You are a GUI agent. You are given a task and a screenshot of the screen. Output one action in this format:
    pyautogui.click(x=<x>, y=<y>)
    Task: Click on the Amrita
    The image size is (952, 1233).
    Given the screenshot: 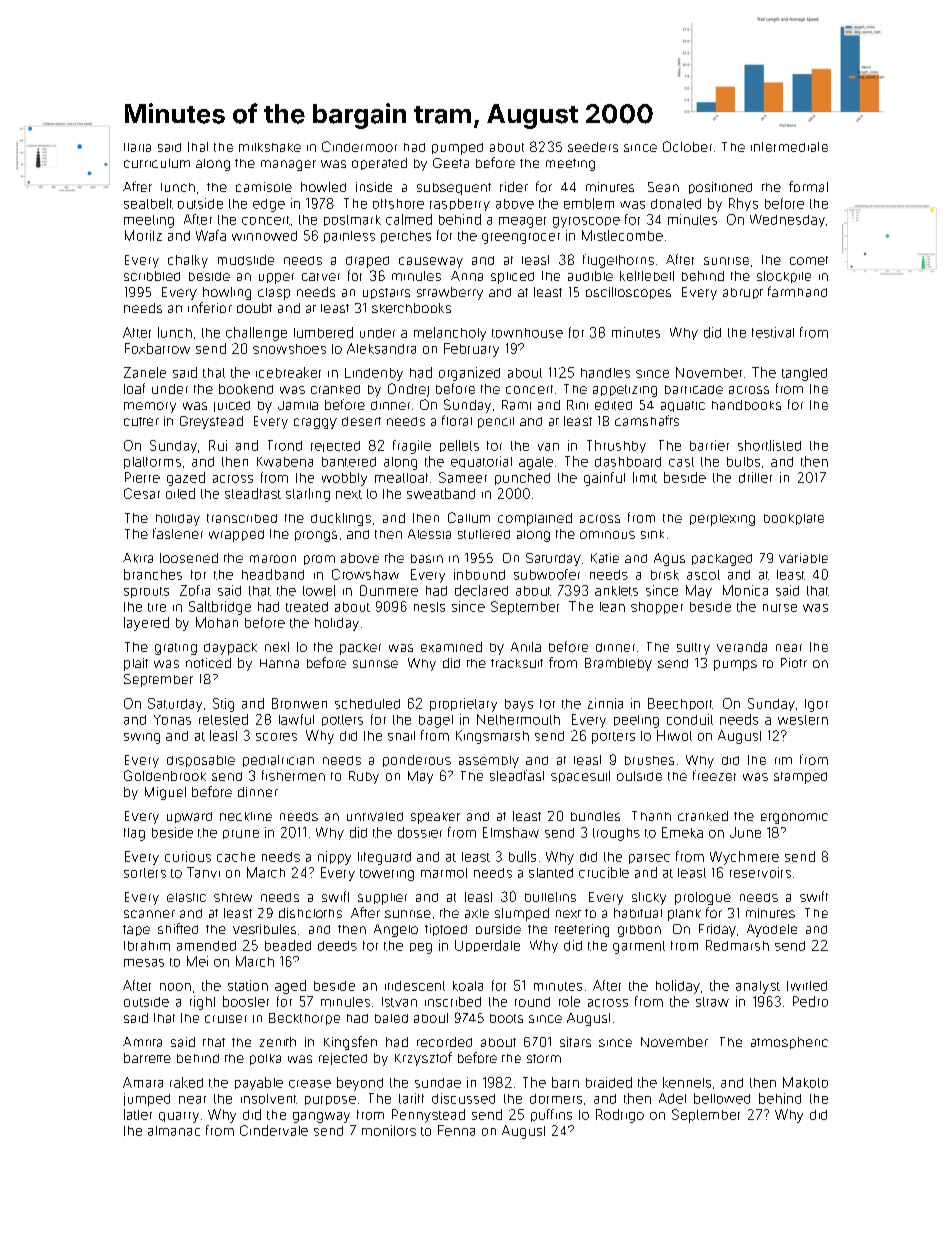 What is the action you would take?
    pyautogui.click(x=142, y=1042)
